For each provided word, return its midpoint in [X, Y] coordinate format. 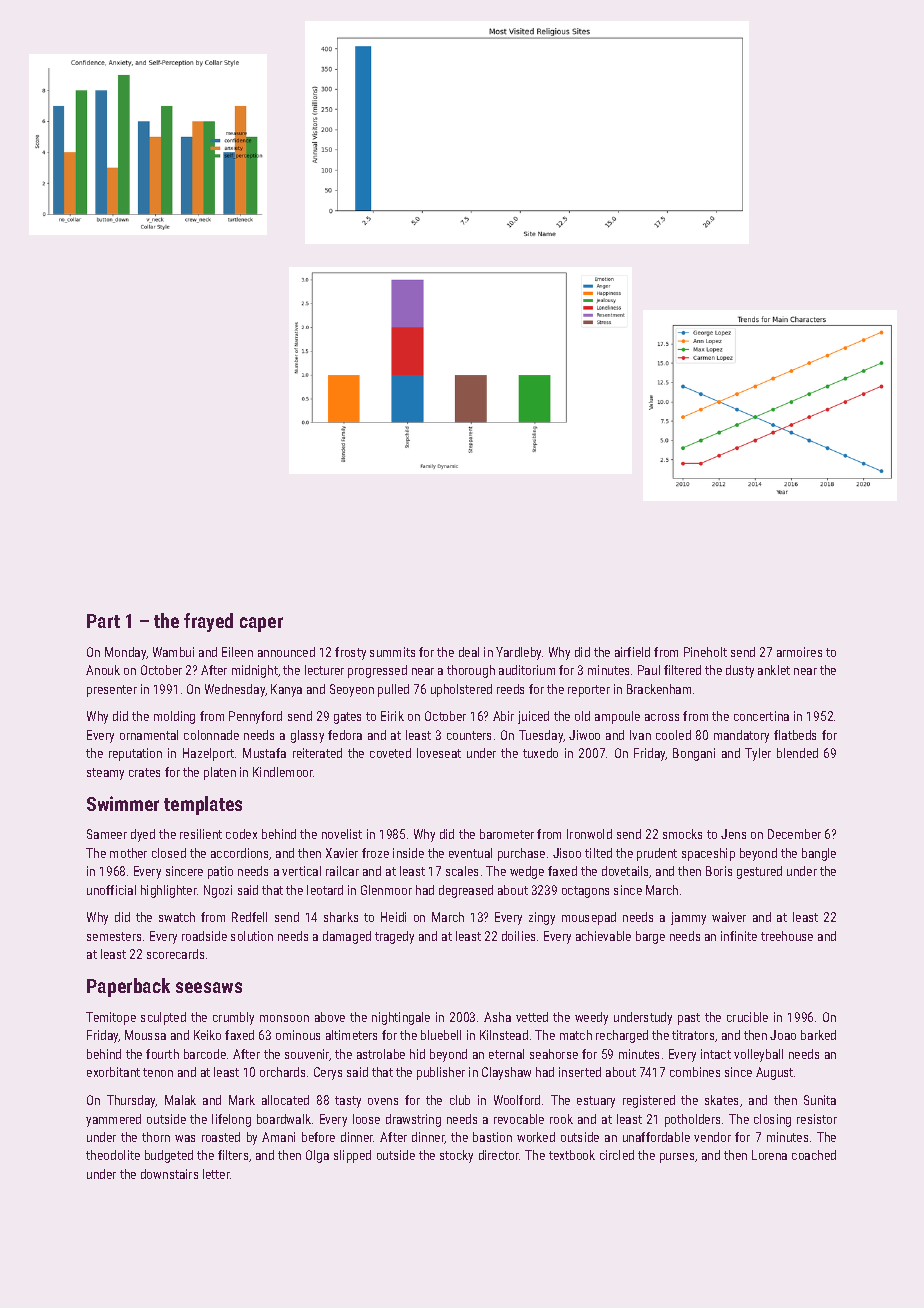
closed [169, 853]
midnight [255, 671]
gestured [759, 872]
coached [814, 1155]
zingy [542, 918]
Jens [733, 834]
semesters [114, 936]
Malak [180, 1100]
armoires [799, 652]
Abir [503, 716]
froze [375, 853]
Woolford [517, 1100]
